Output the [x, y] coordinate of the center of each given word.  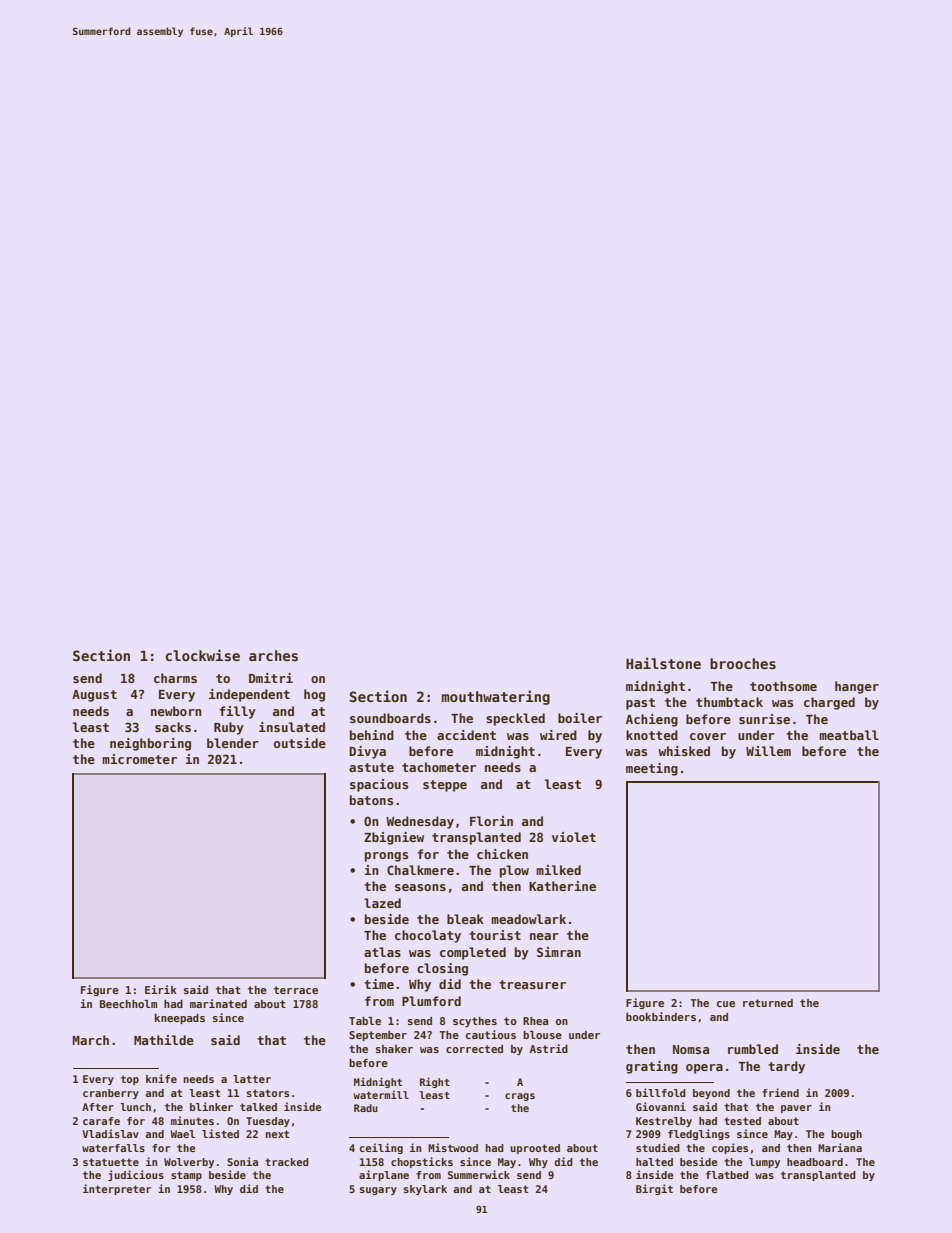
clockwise [202, 655]
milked [558, 870]
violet [574, 837]
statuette [111, 1162]
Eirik [161, 989]
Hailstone [663, 663]
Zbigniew [394, 838]
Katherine [562, 886]
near [544, 936]
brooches [743, 663]
